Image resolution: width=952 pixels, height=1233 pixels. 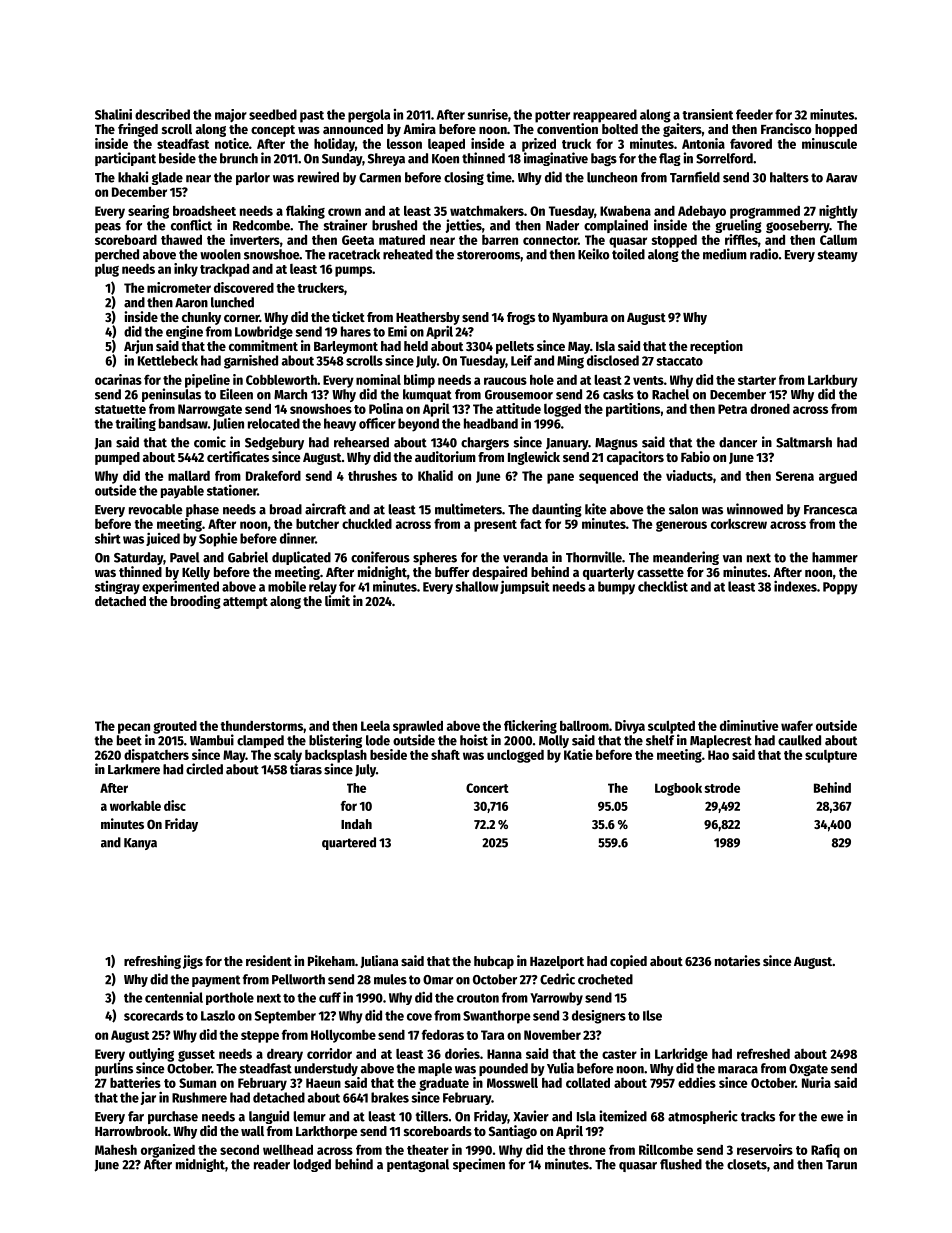 What do you see at coordinates (168, 1151) in the screenshot?
I see `organized` at bounding box center [168, 1151].
